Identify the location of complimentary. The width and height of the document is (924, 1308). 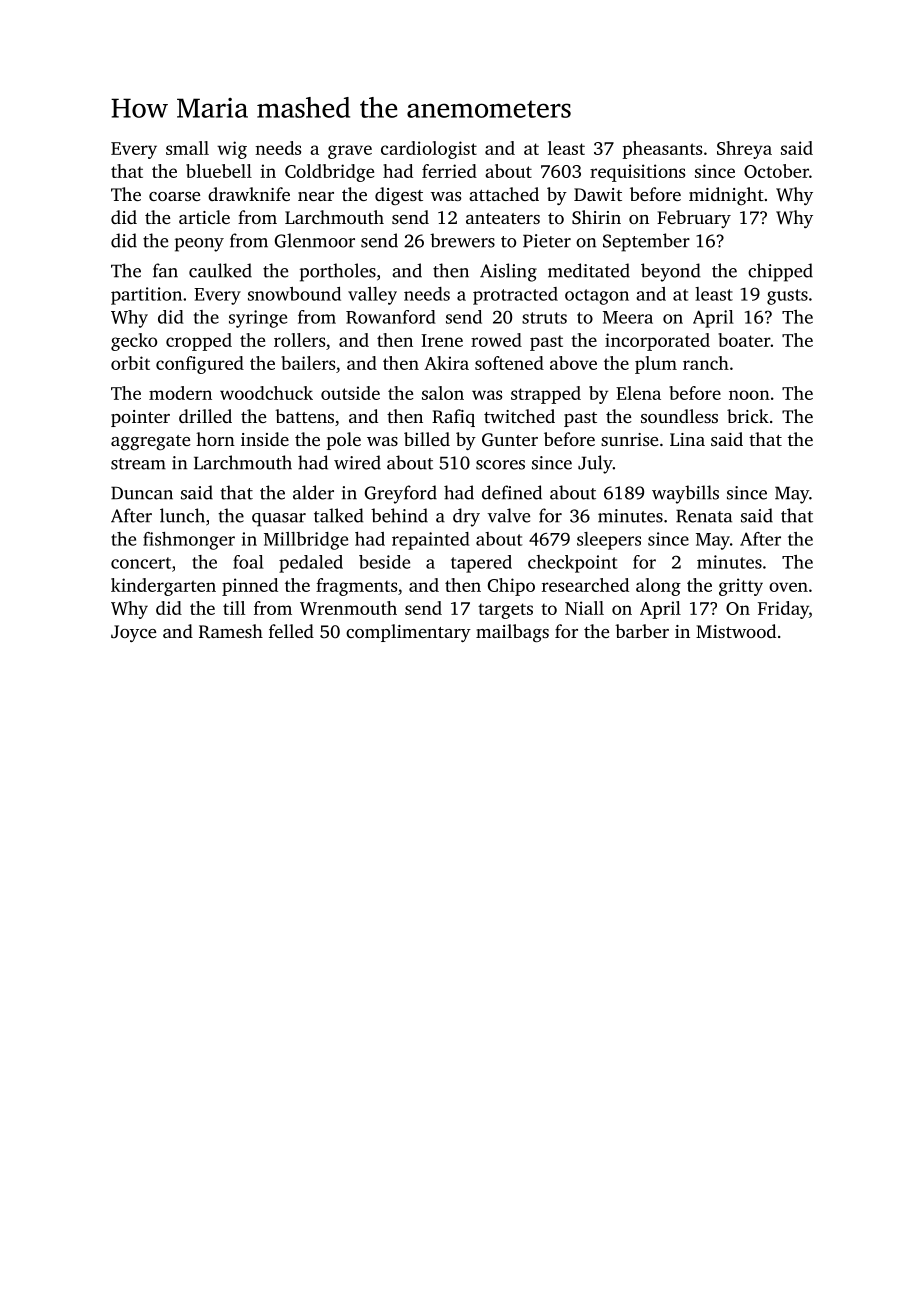
(408, 633).
